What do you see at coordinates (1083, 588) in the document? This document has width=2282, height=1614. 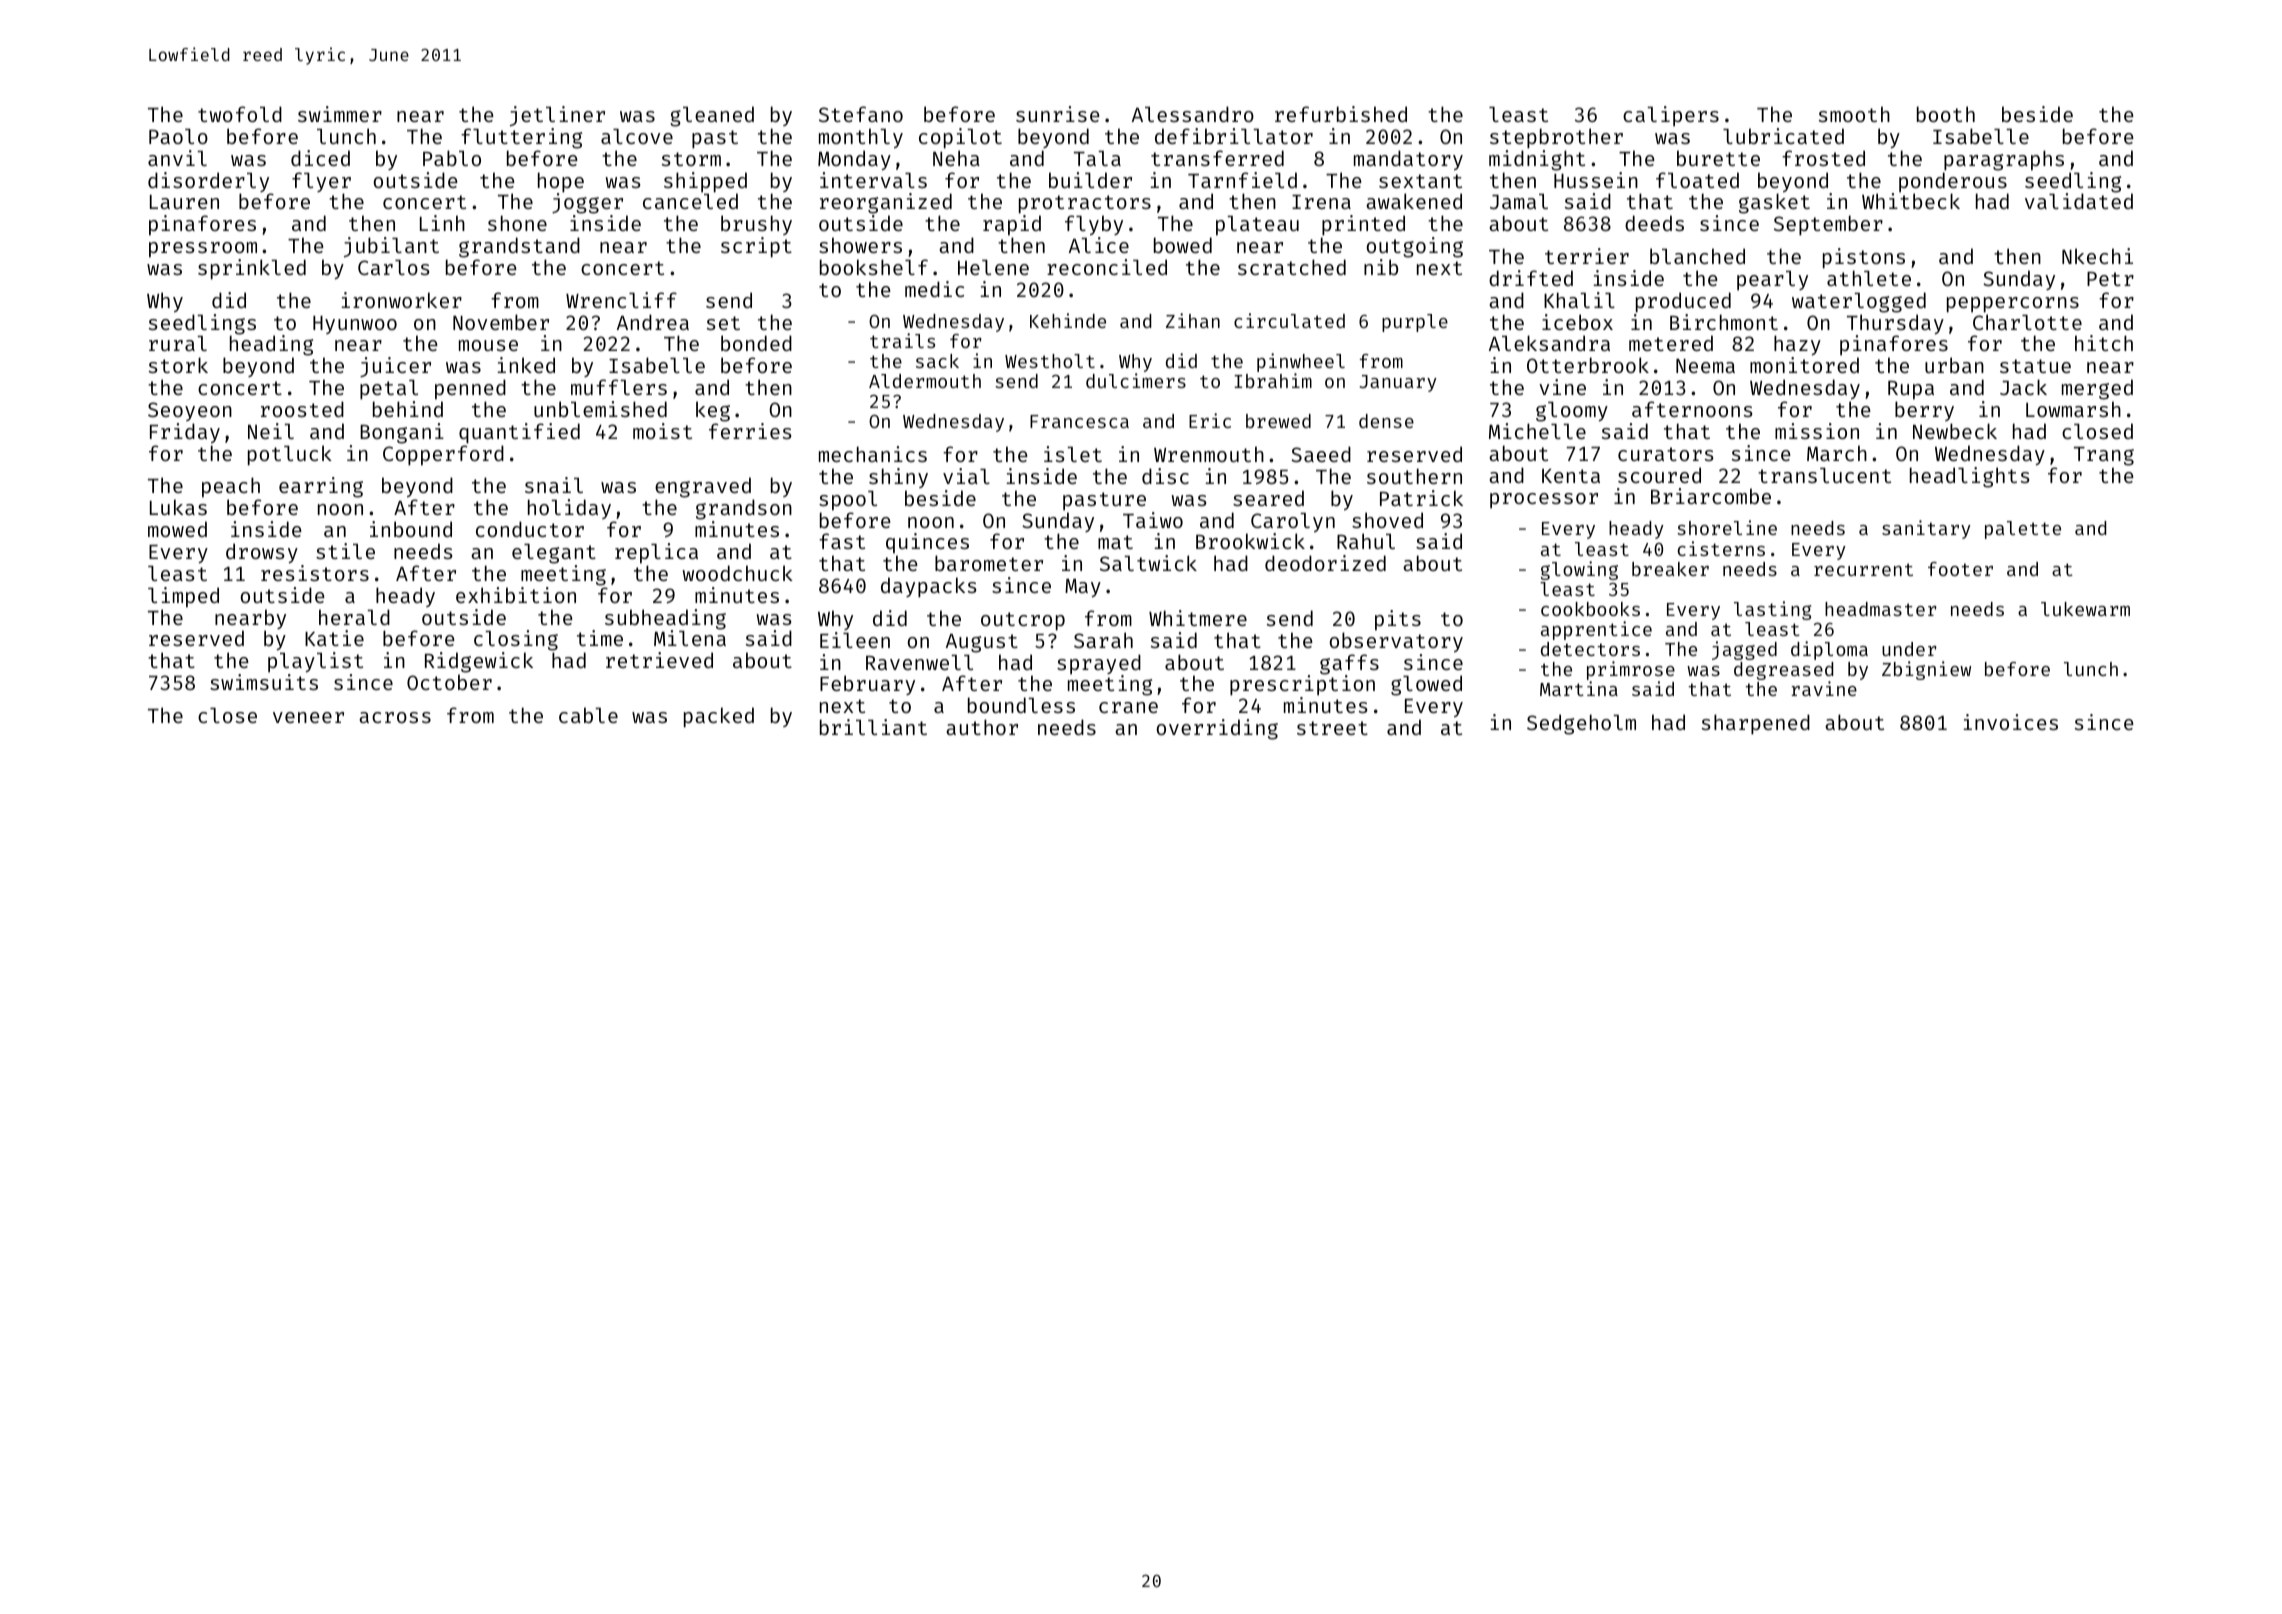 I see `May` at bounding box center [1083, 588].
